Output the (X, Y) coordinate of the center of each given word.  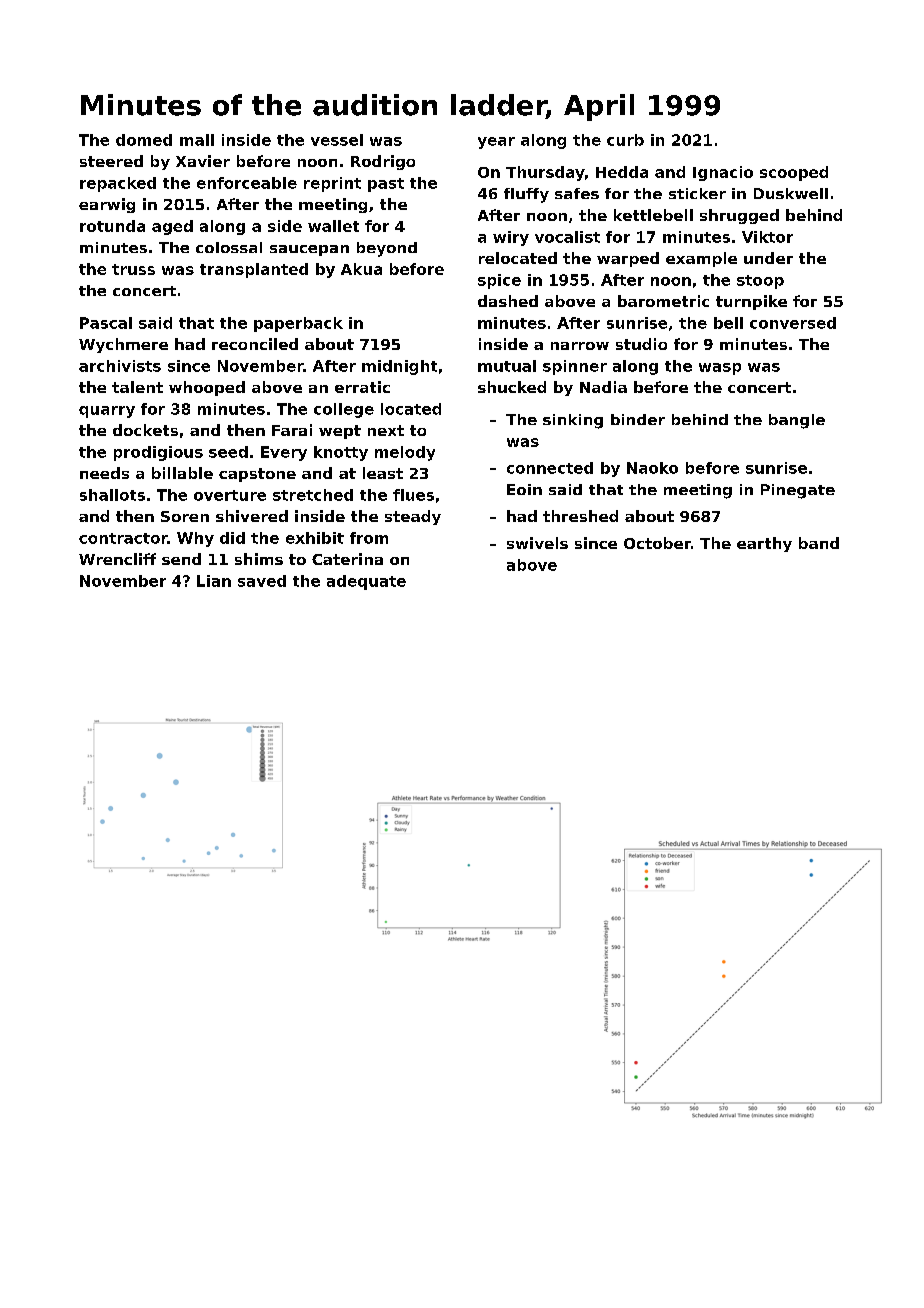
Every (284, 453)
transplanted (254, 270)
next (386, 430)
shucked (512, 387)
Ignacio (723, 173)
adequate (366, 582)
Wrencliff (117, 559)
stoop (760, 282)
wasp (720, 369)
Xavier (203, 161)
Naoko (652, 468)
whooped (207, 388)
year (496, 143)
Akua (361, 269)
